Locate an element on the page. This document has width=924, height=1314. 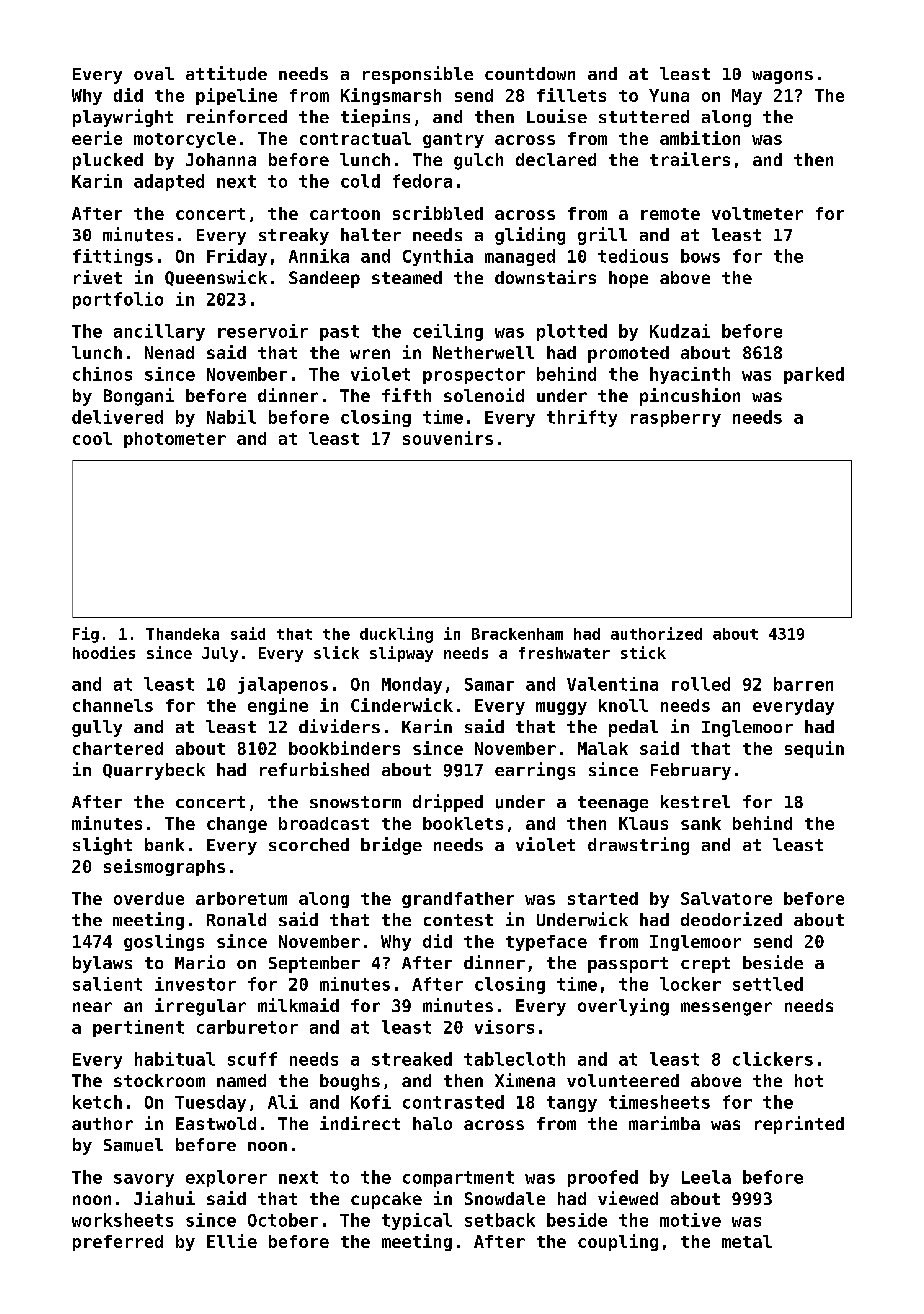
slick is located at coordinates (336, 652).
